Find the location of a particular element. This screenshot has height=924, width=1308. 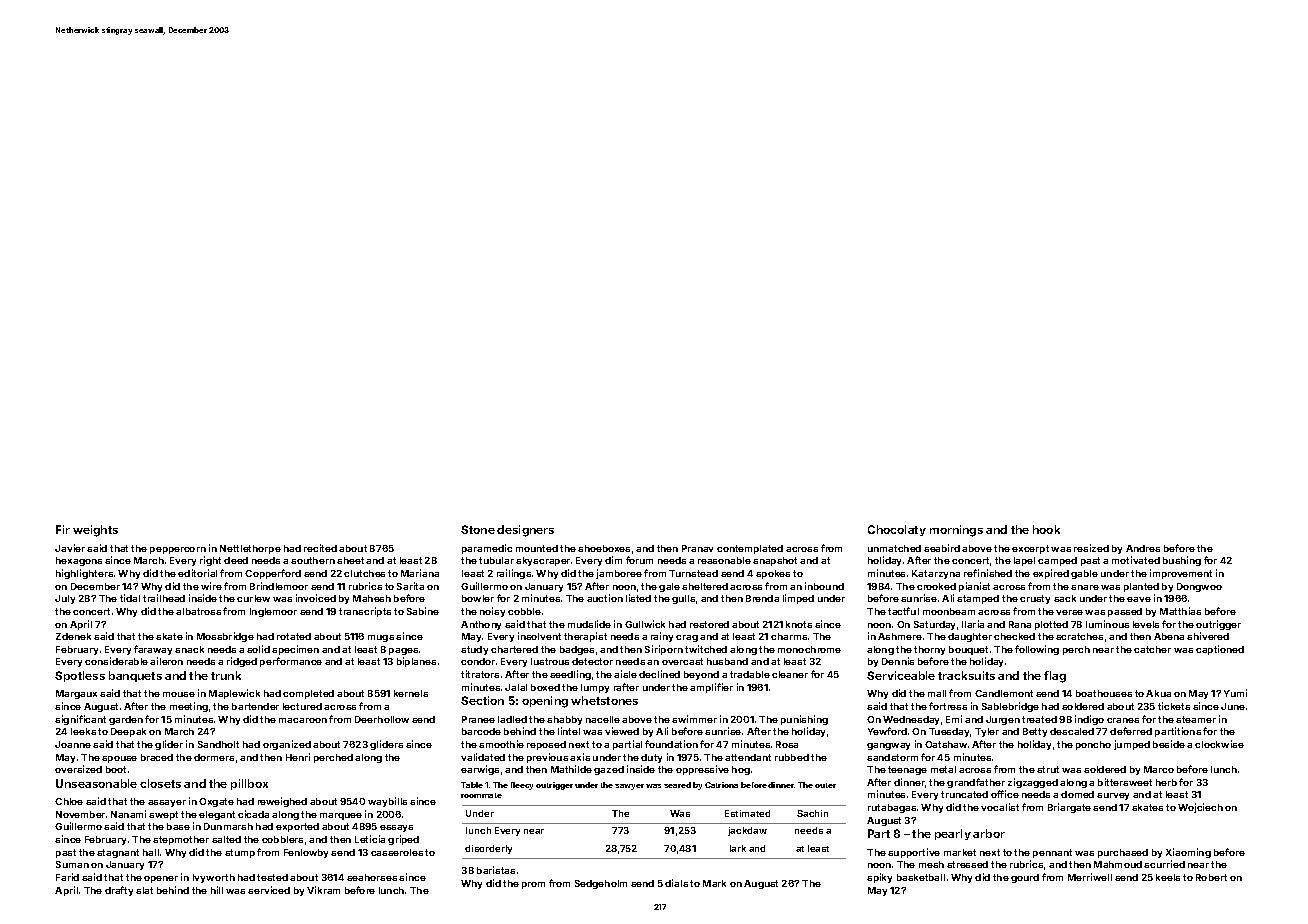

designers is located at coordinates (525, 531).
